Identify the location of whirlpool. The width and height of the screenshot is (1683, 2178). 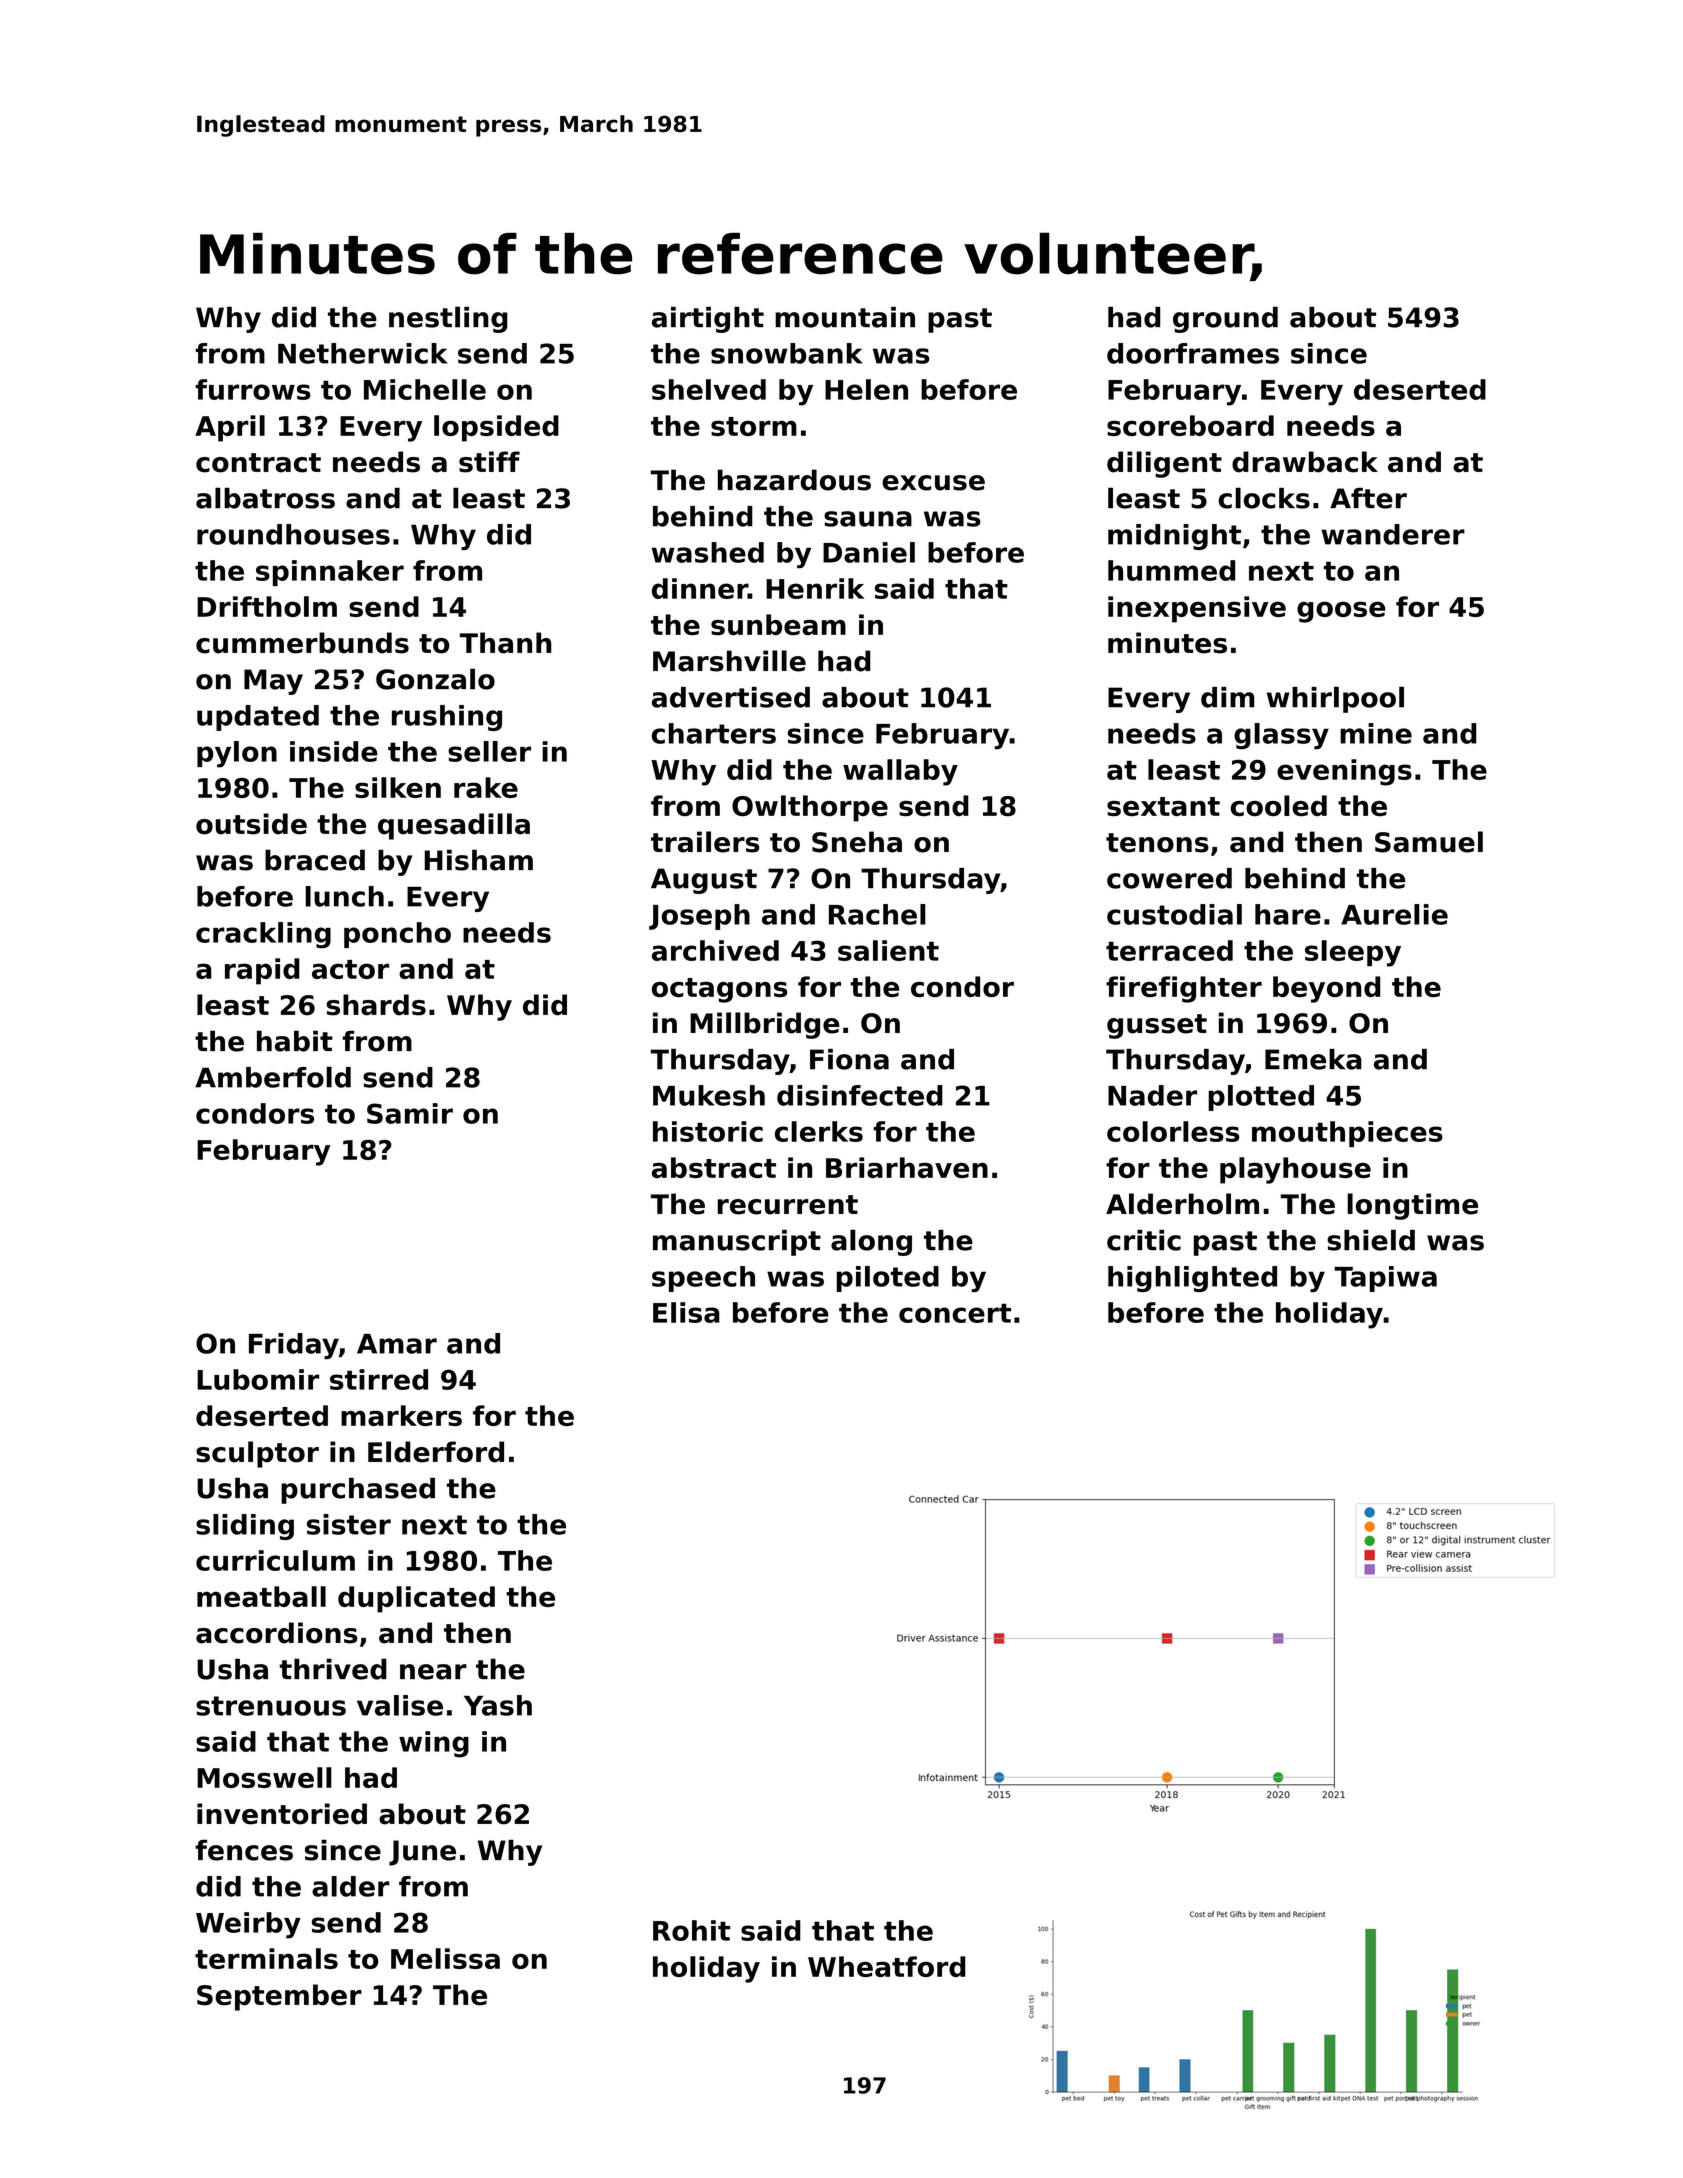
(1335, 699).
